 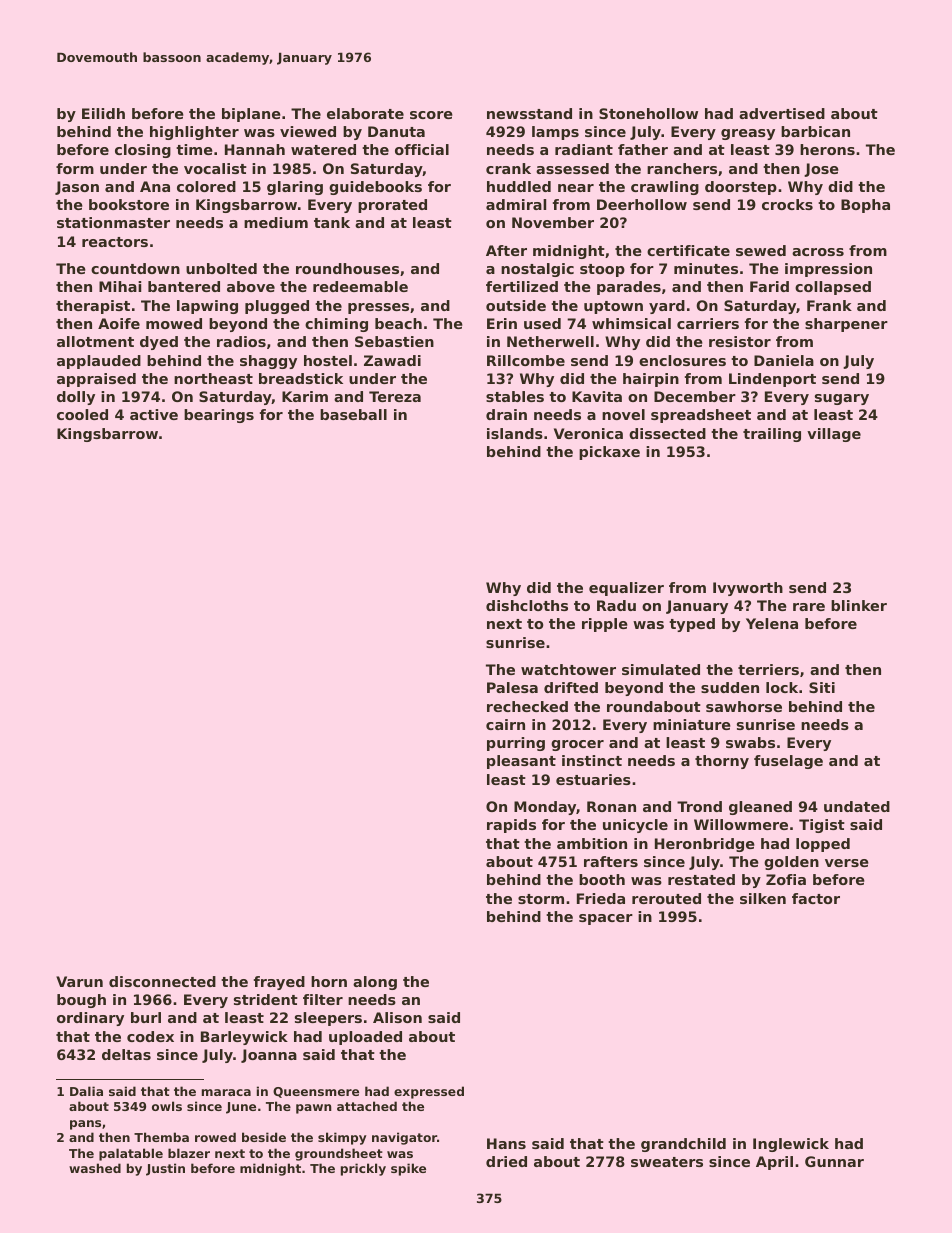 What do you see at coordinates (741, 824) in the screenshot?
I see `Willowmere` at bounding box center [741, 824].
